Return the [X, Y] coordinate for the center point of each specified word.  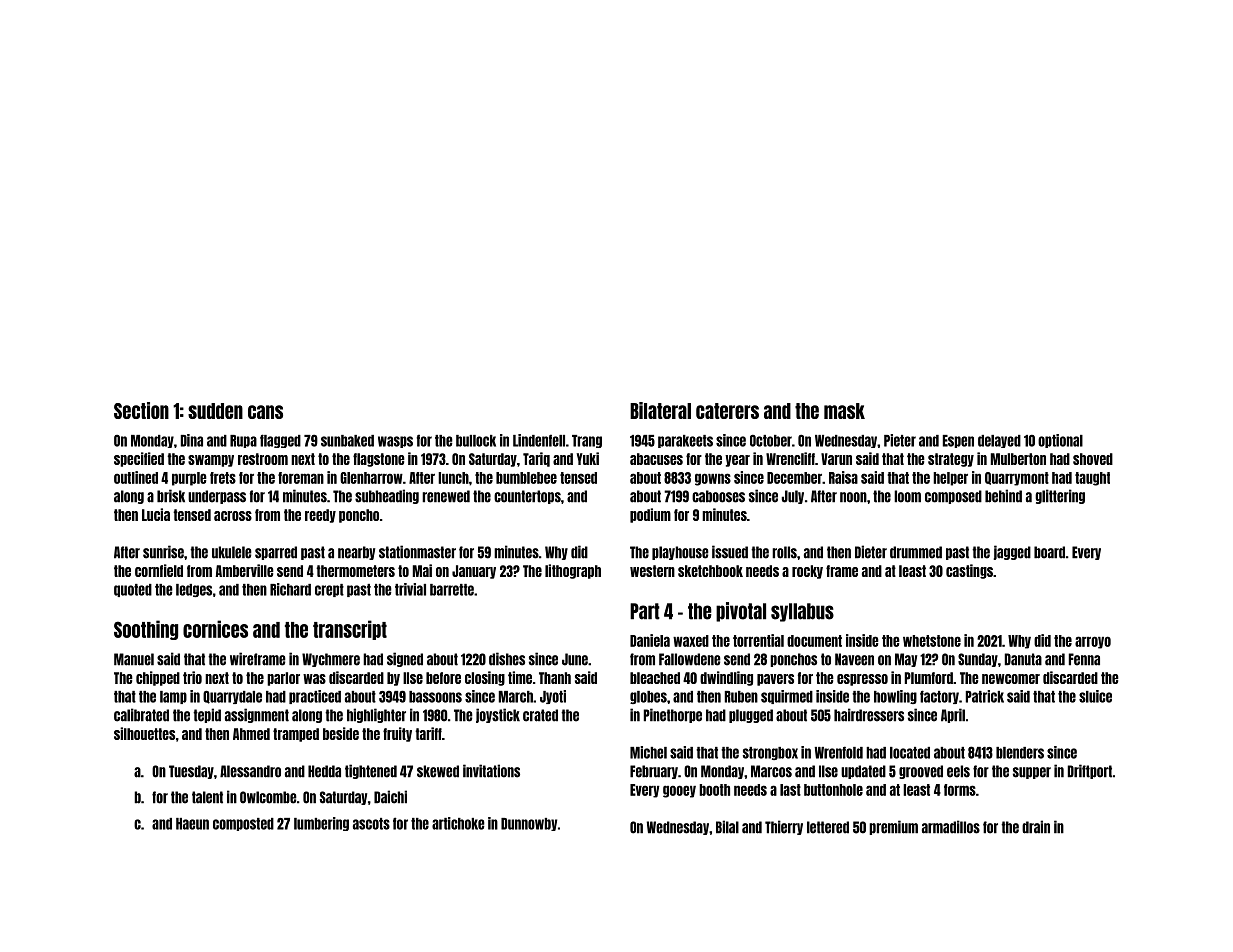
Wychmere [331, 660]
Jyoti [553, 697]
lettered [828, 827]
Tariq [536, 459]
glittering [1060, 496]
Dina [192, 440]
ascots [371, 824]
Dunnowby [529, 824]
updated [863, 772]
